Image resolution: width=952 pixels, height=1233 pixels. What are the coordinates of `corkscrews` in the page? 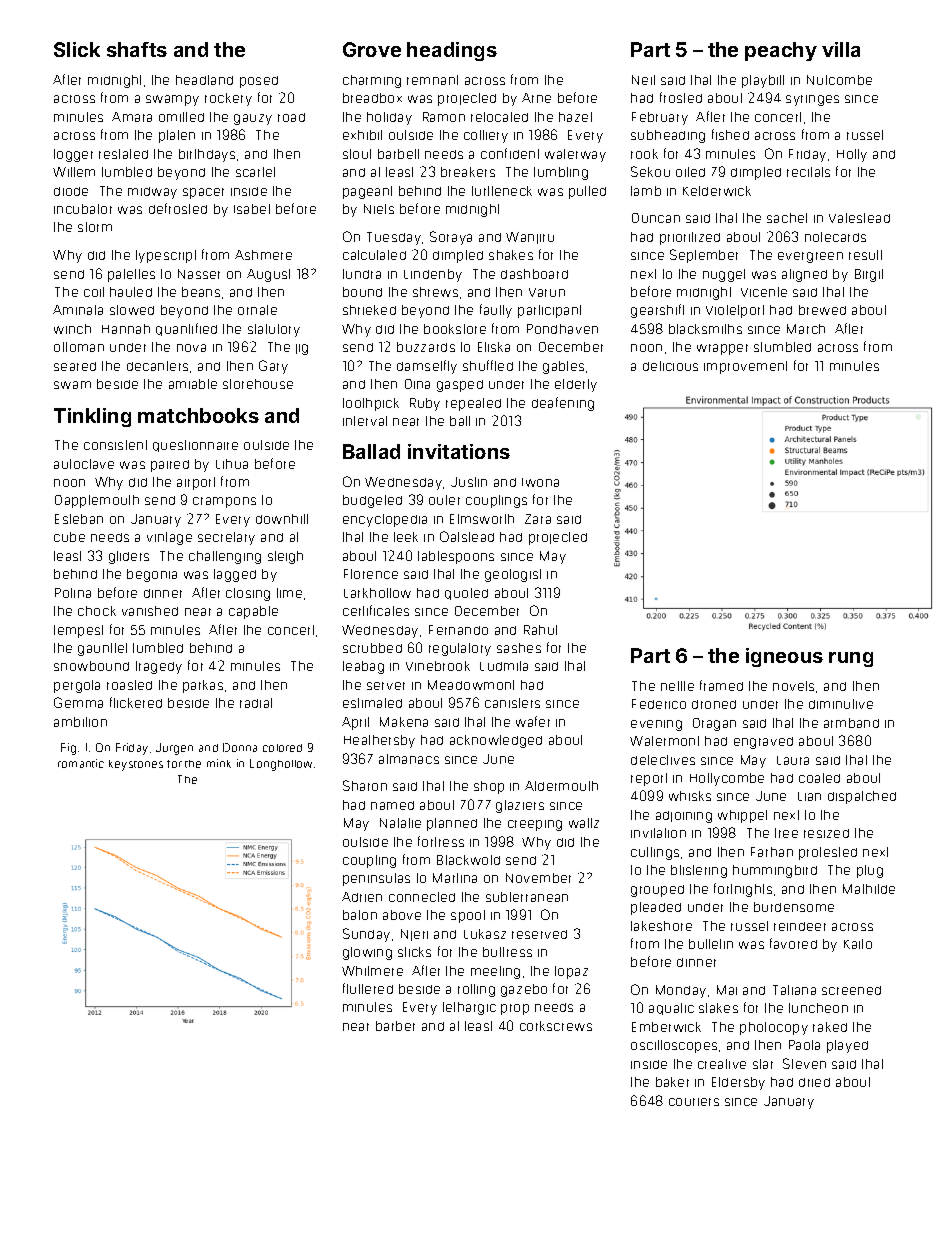 It's located at (556, 1026).
